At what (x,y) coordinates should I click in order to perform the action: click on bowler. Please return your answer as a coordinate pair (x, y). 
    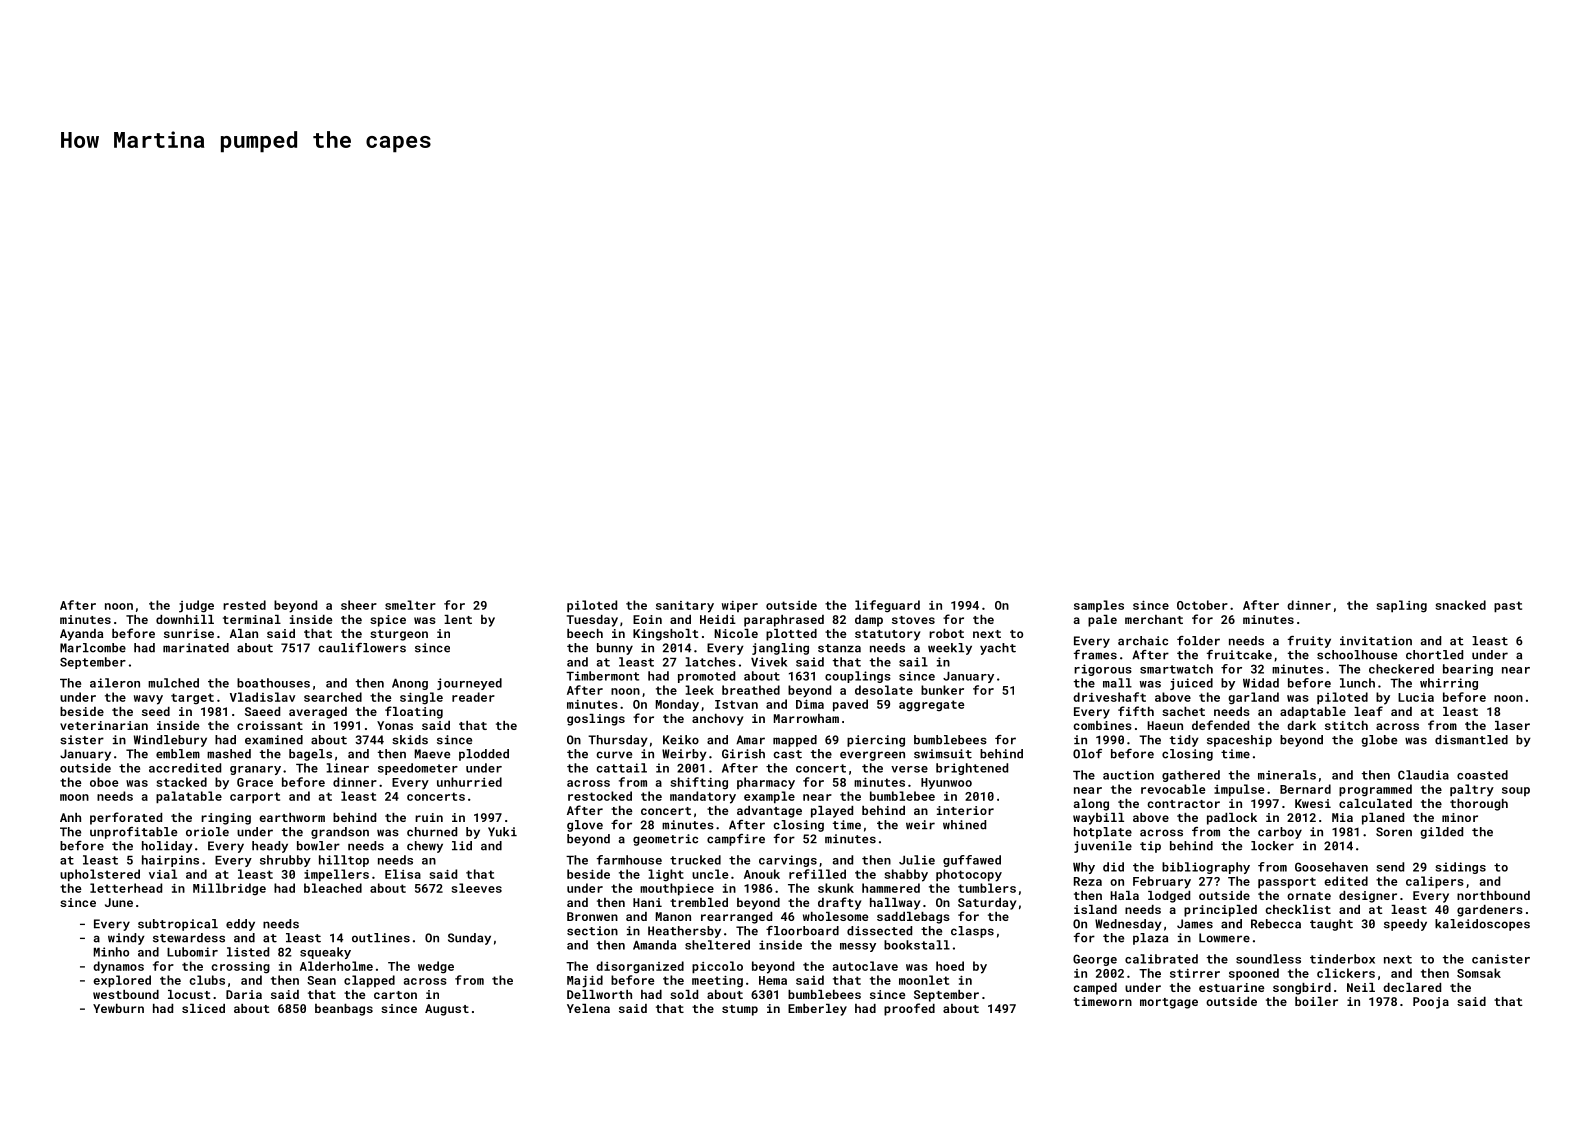
    Looking at the image, I should click on (318, 846).
